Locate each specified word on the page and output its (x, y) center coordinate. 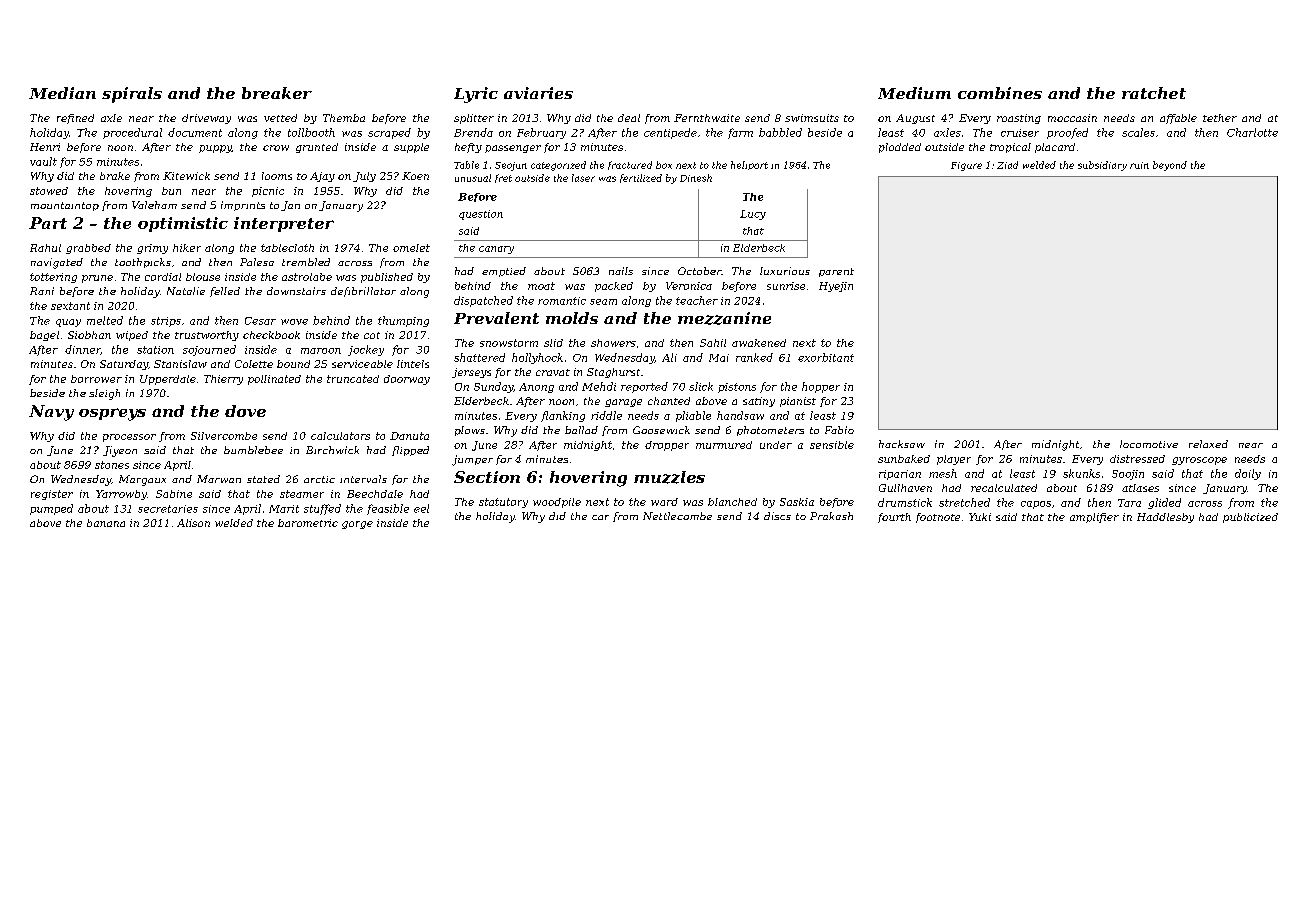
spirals (132, 95)
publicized (1250, 518)
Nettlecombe (677, 516)
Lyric (476, 95)
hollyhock (537, 358)
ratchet (1154, 93)
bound (293, 364)
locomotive (1149, 444)
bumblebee (253, 450)
